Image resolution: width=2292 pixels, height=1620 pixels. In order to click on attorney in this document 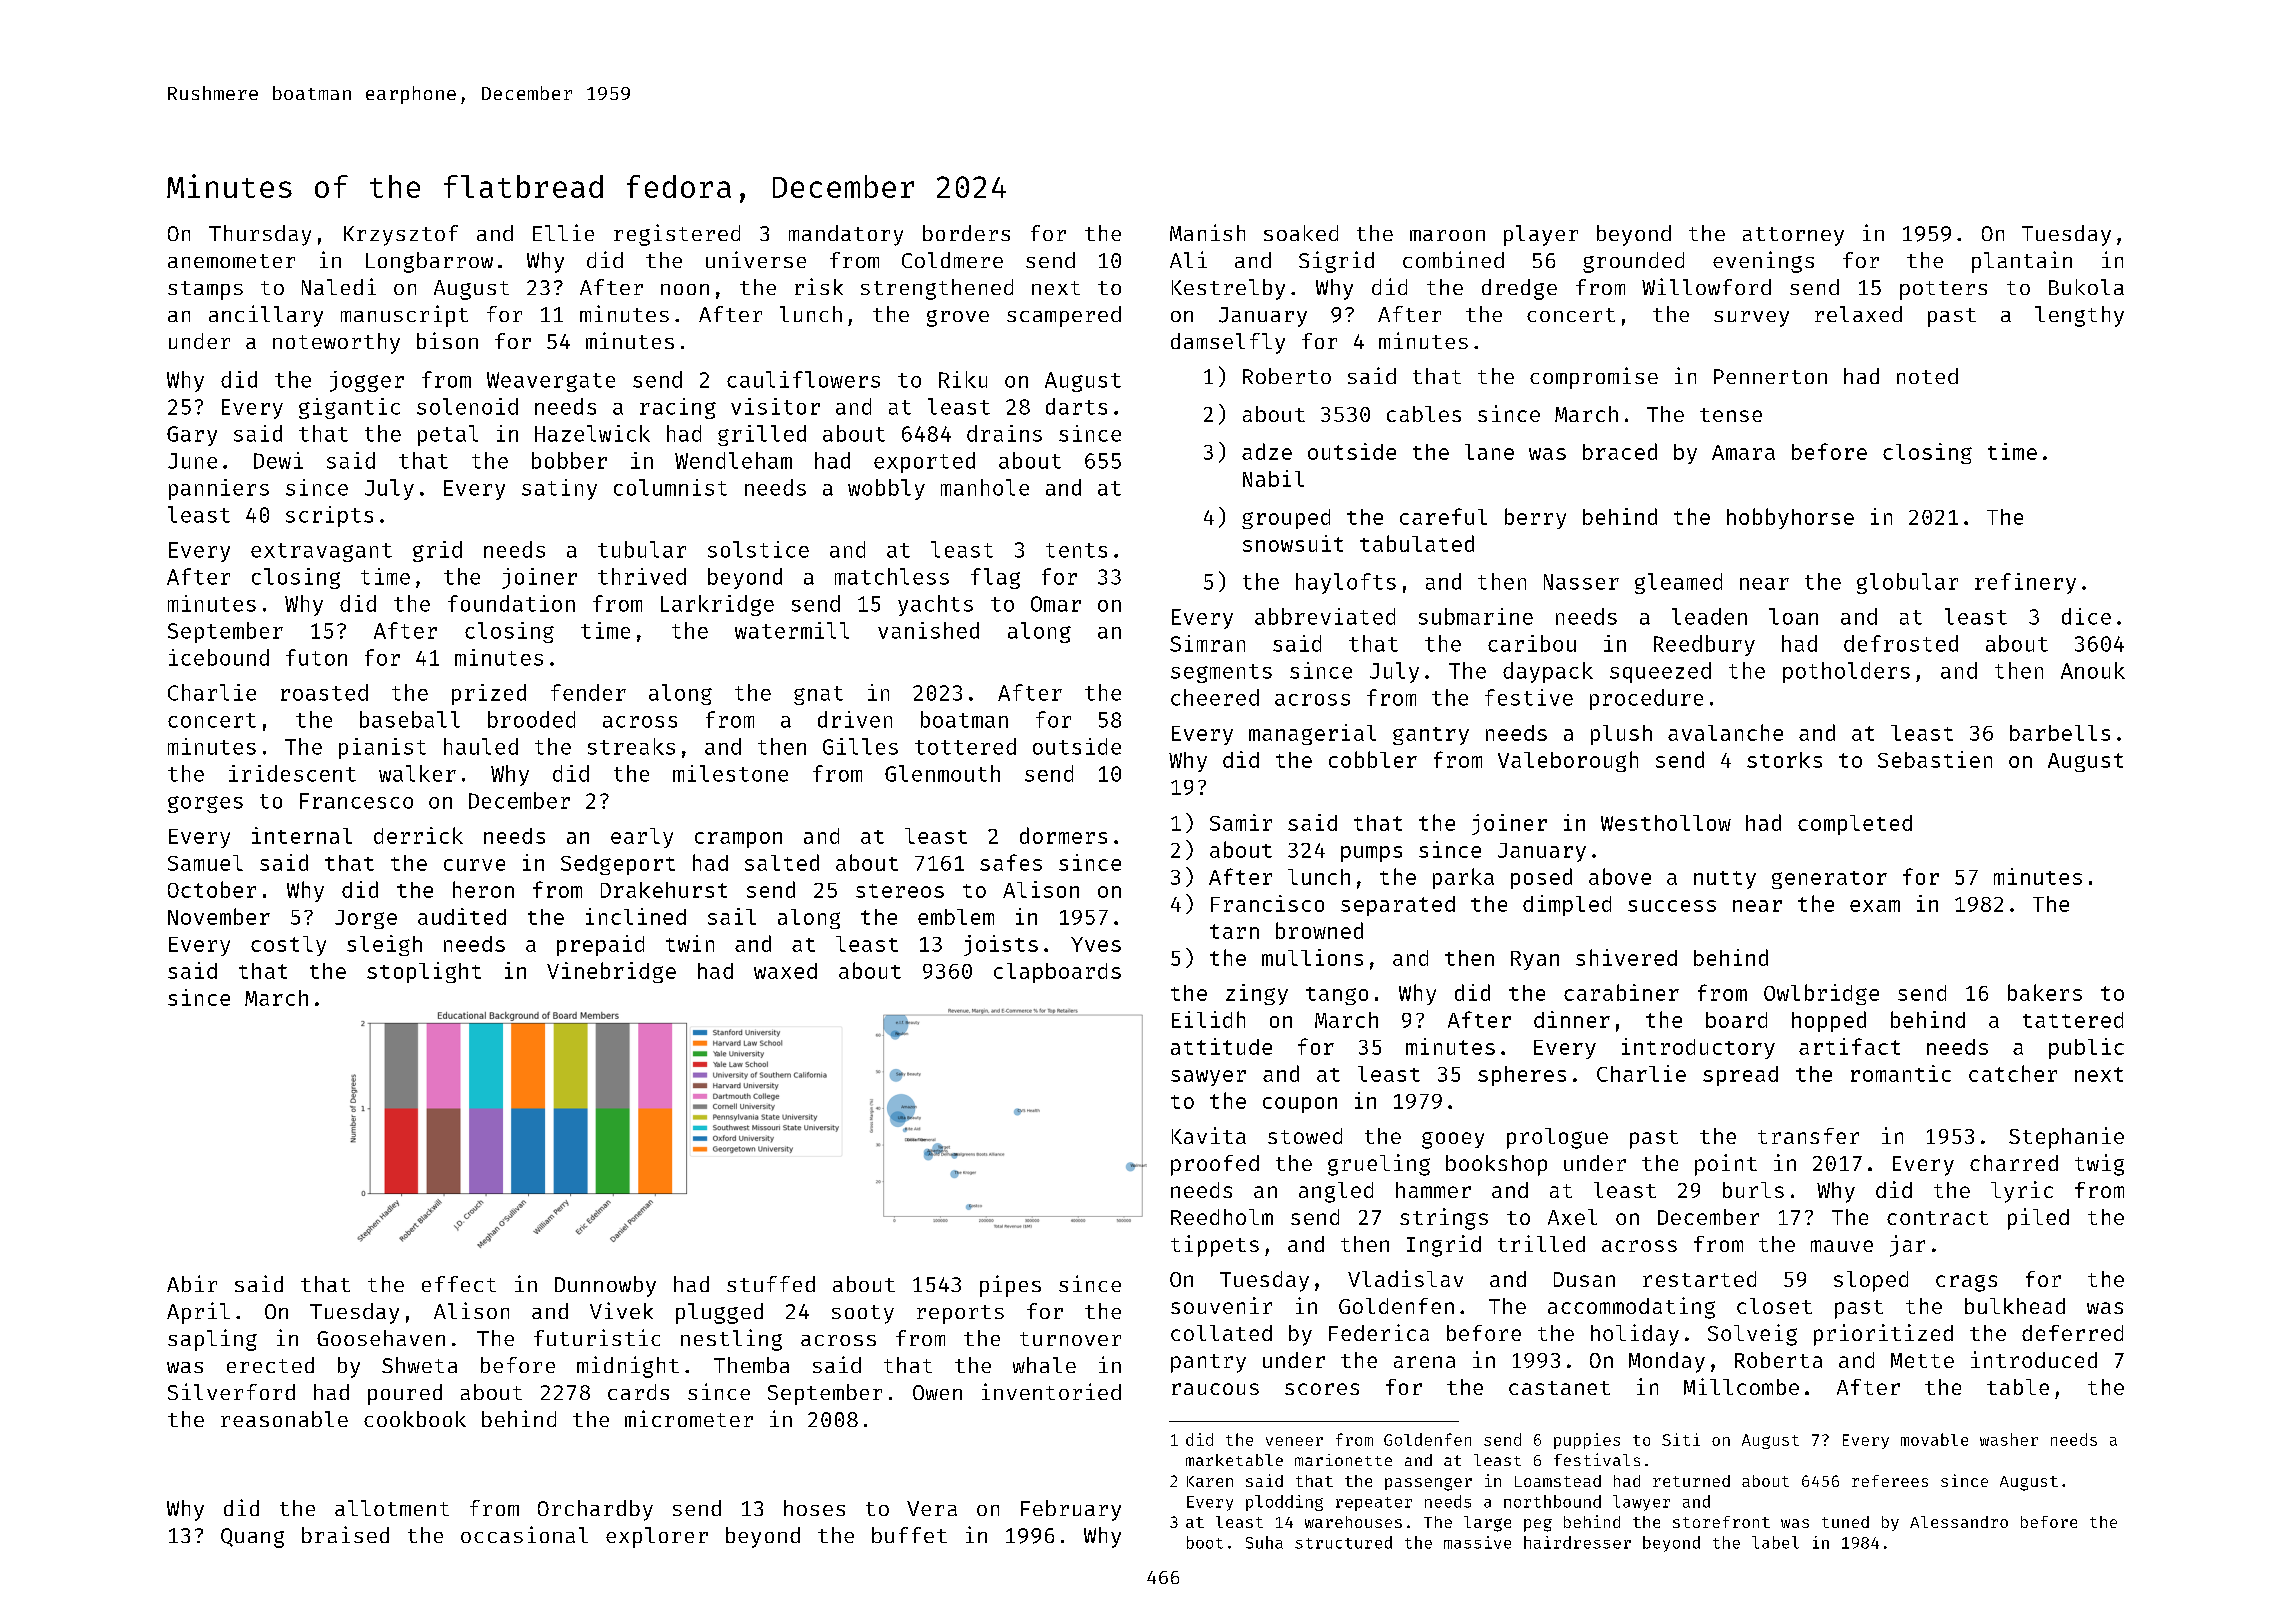, I will do `click(1793, 236)`.
